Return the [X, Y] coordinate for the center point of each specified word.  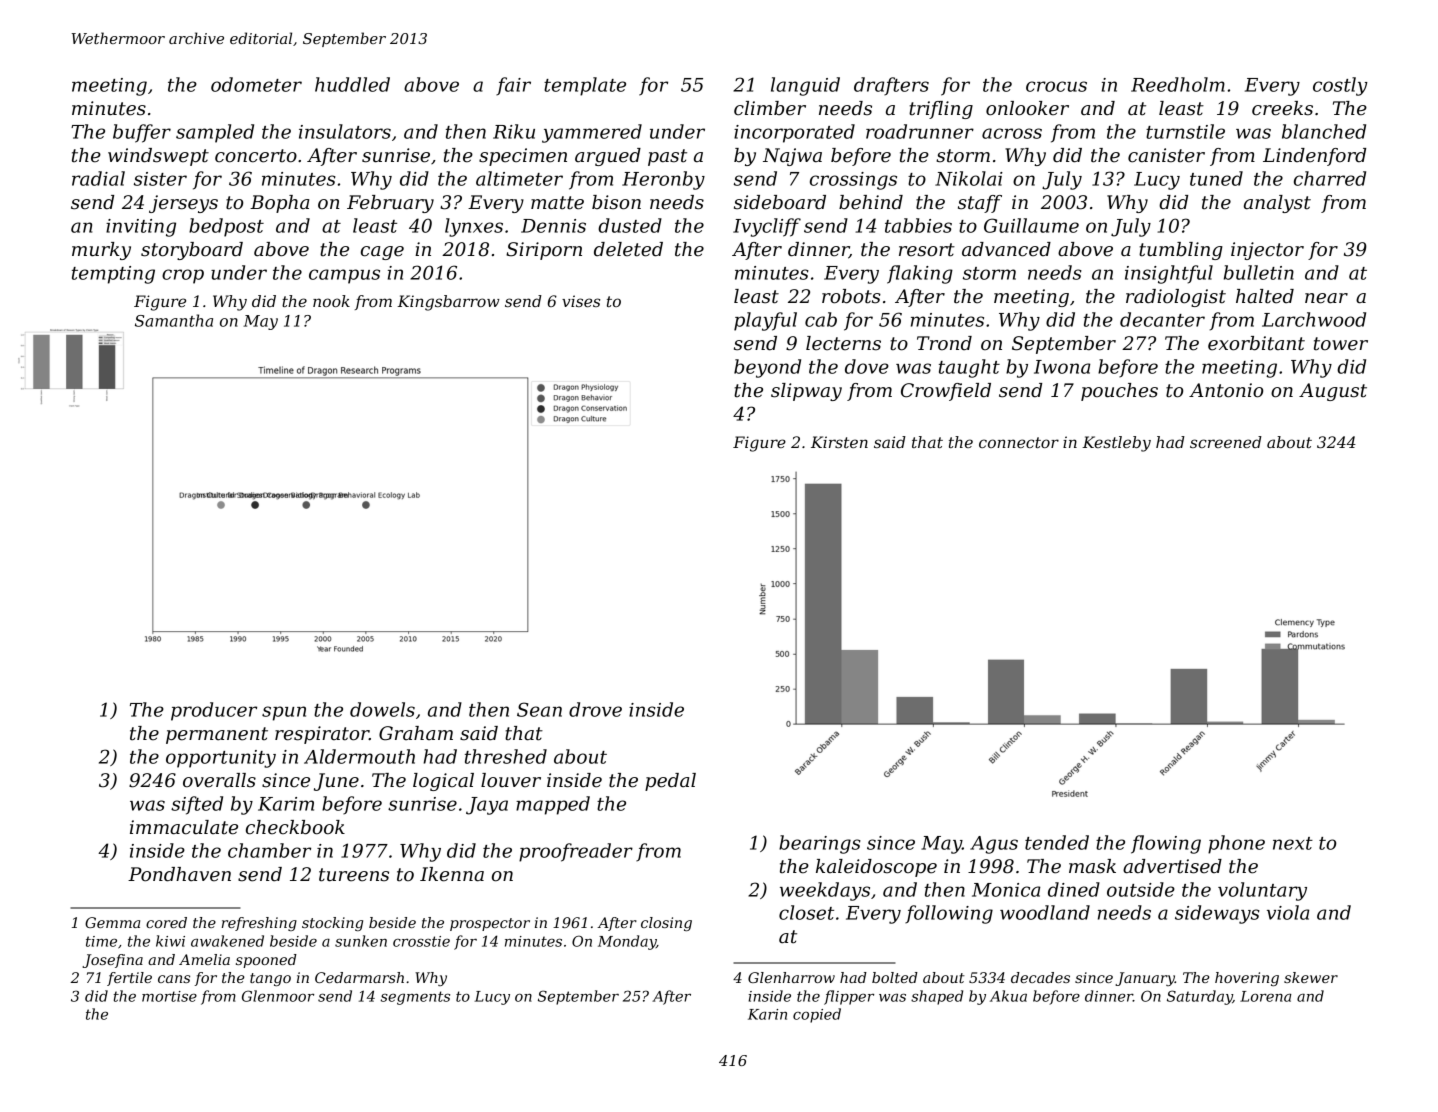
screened [1226, 442]
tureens [354, 875]
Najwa [792, 157]
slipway [806, 392]
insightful [1169, 274]
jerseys [183, 204]
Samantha [174, 320]
